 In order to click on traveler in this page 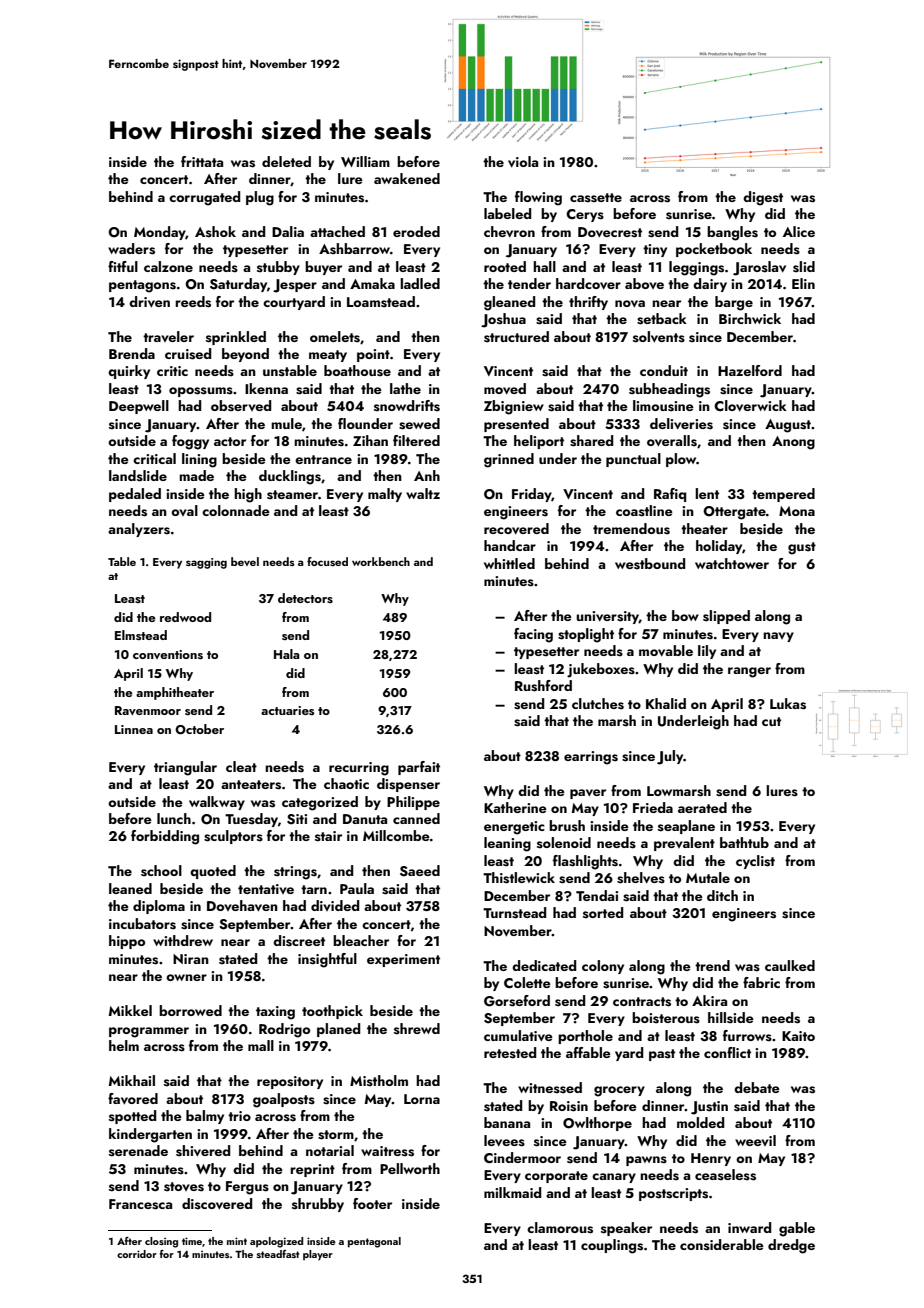, I will do `click(168, 336)`.
